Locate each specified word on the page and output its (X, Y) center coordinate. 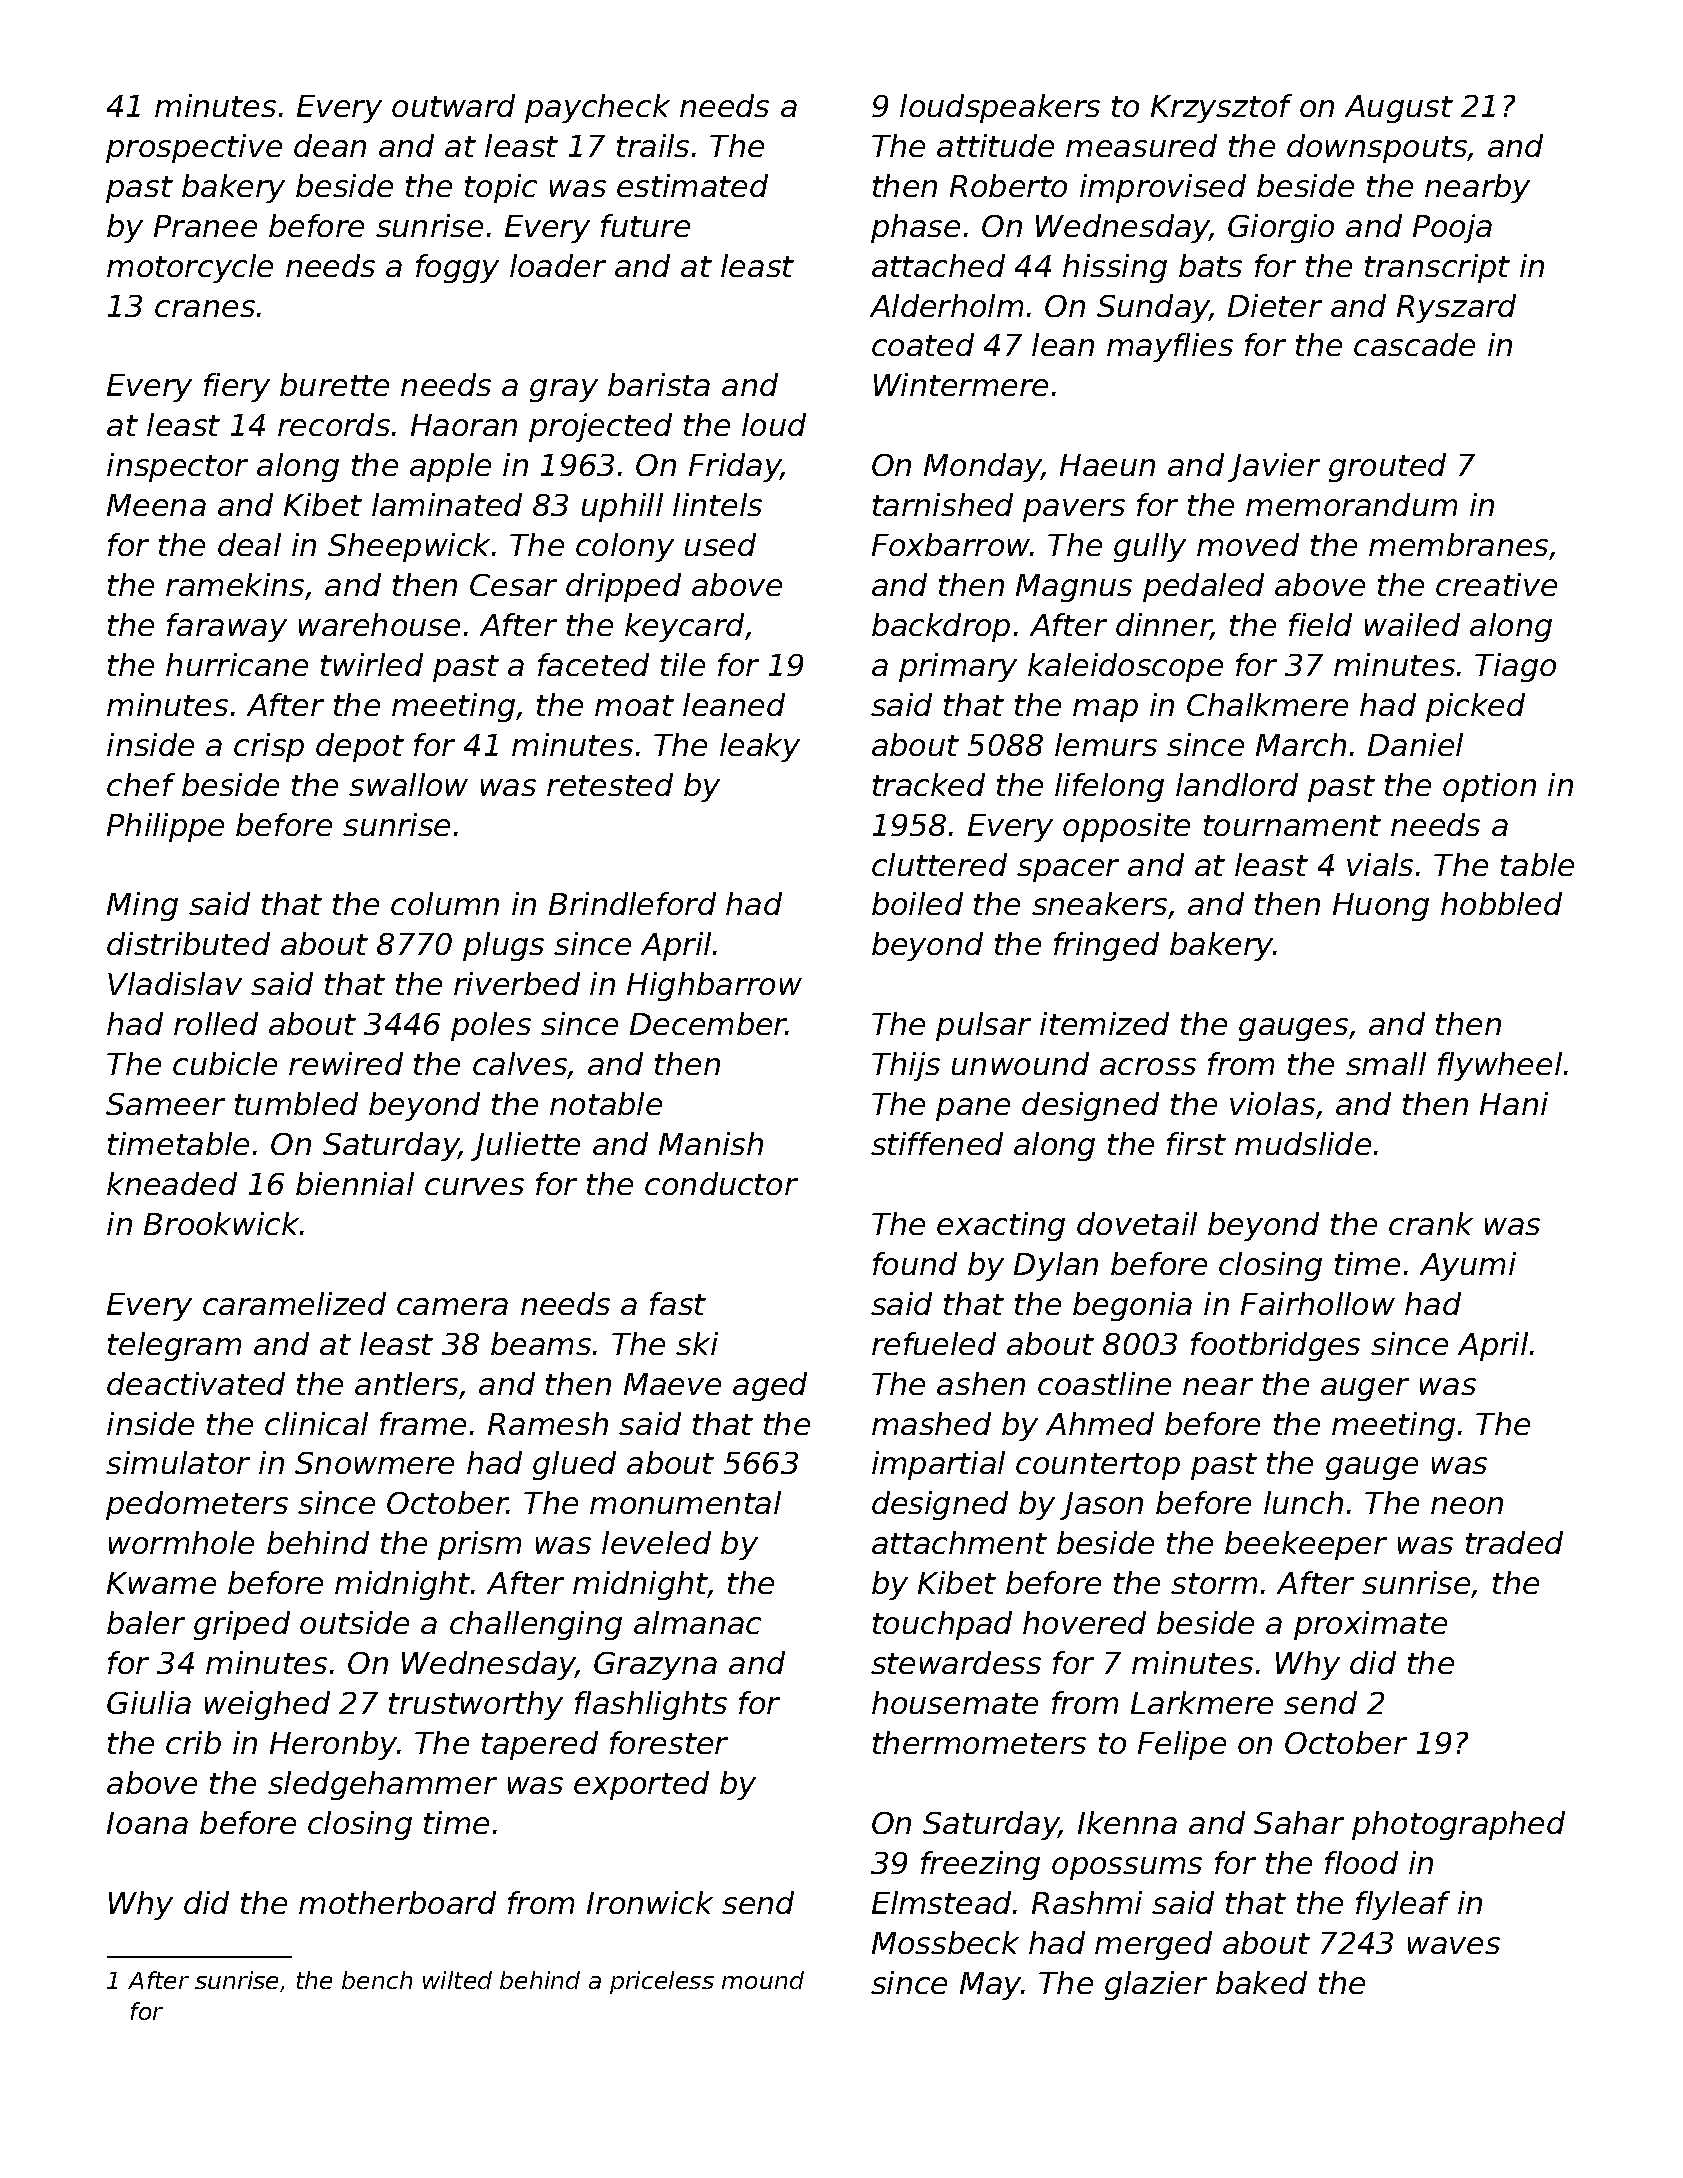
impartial (938, 1465)
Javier (1274, 467)
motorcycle (190, 268)
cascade (1414, 344)
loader (558, 265)
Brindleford (632, 903)
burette (334, 384)
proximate (1370, 1625)
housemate (955, 1702)
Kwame (161, 1583)
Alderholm (946, 305)
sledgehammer (382, 1785)
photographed (1458, 1825)
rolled (216, 1023)
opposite (1126, 827)
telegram (174, 1346)
